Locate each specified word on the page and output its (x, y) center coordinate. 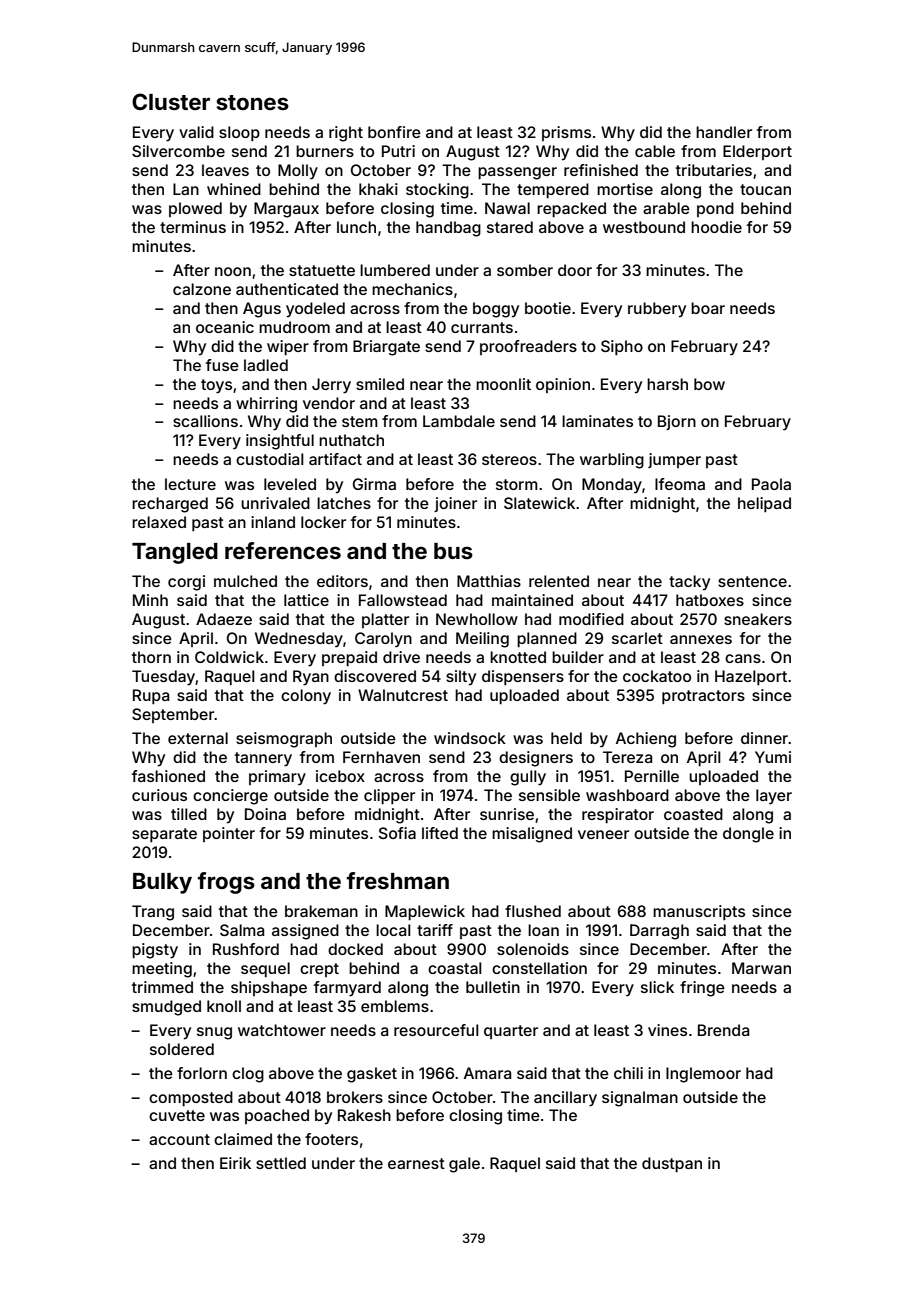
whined (234, 189)
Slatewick (539, 503)
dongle (748, 835)
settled (281, 1163)
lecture (190, 484)
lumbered (395, 270)
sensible (549, 795)
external (198, 738)
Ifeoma (680, 484)
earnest (416, 1163)
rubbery (657, 310)
